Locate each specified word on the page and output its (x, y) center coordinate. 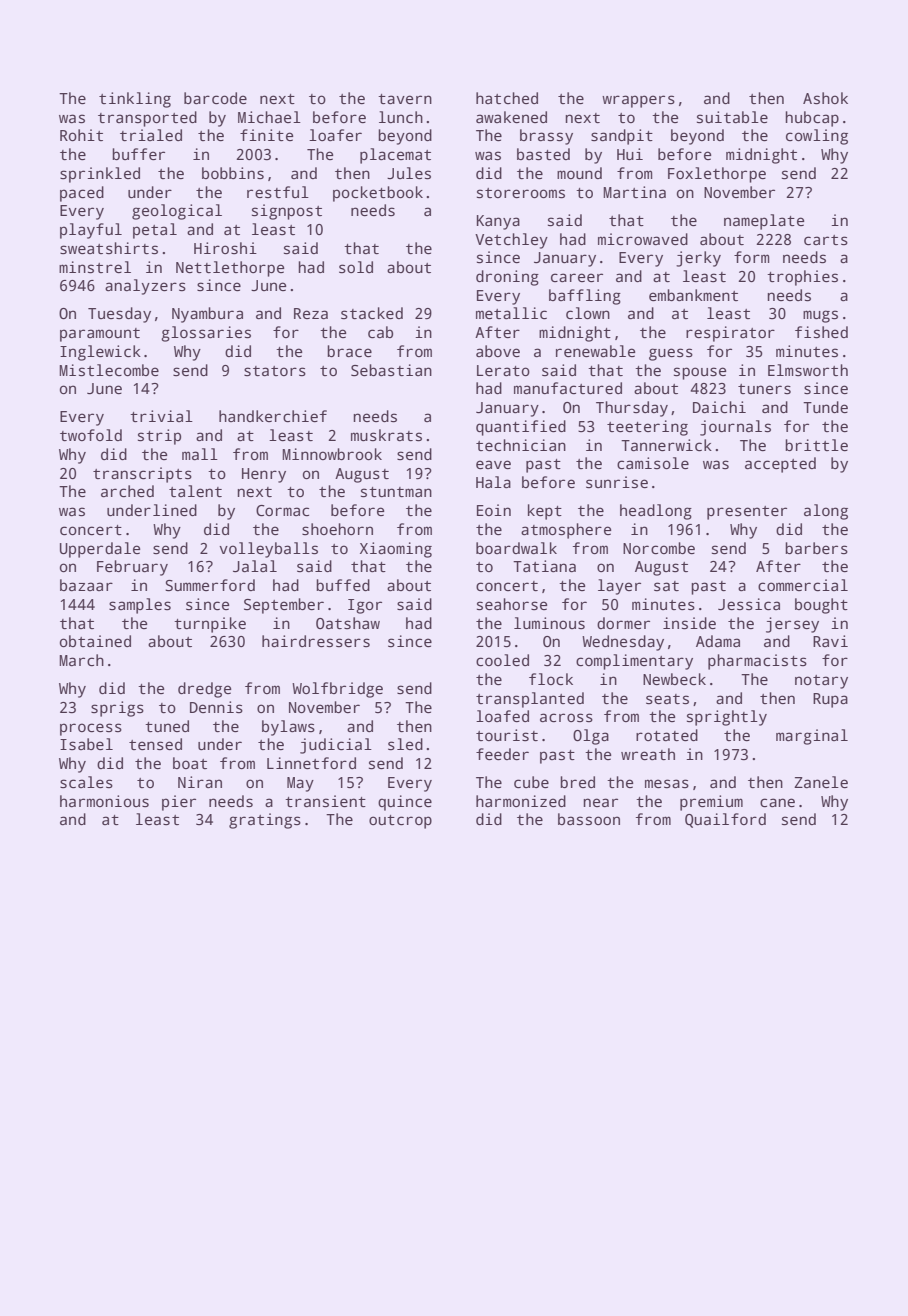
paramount (100, 335)
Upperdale (100, 550)
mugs (820, 316)
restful (278, 192)
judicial (336, 746)
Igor (365, 606)
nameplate (764, 222)
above (498, 351)
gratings (265, 821)
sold (356, 267)
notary (821, 682)
